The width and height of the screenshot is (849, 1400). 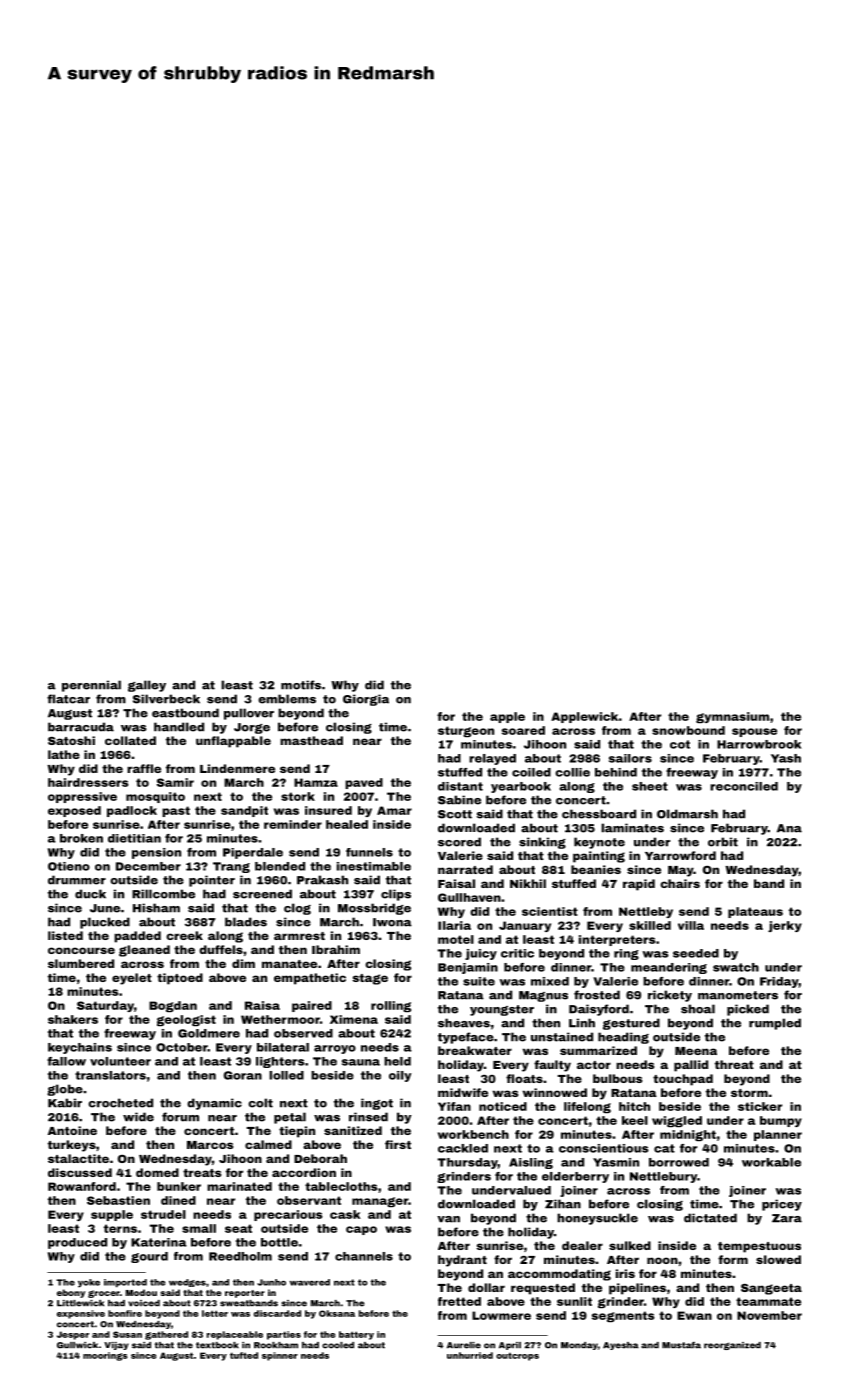 What do you see at coordinates (71, 1293) in the screenshot?
I see `ebony` at bounding box center [71, 1293].
